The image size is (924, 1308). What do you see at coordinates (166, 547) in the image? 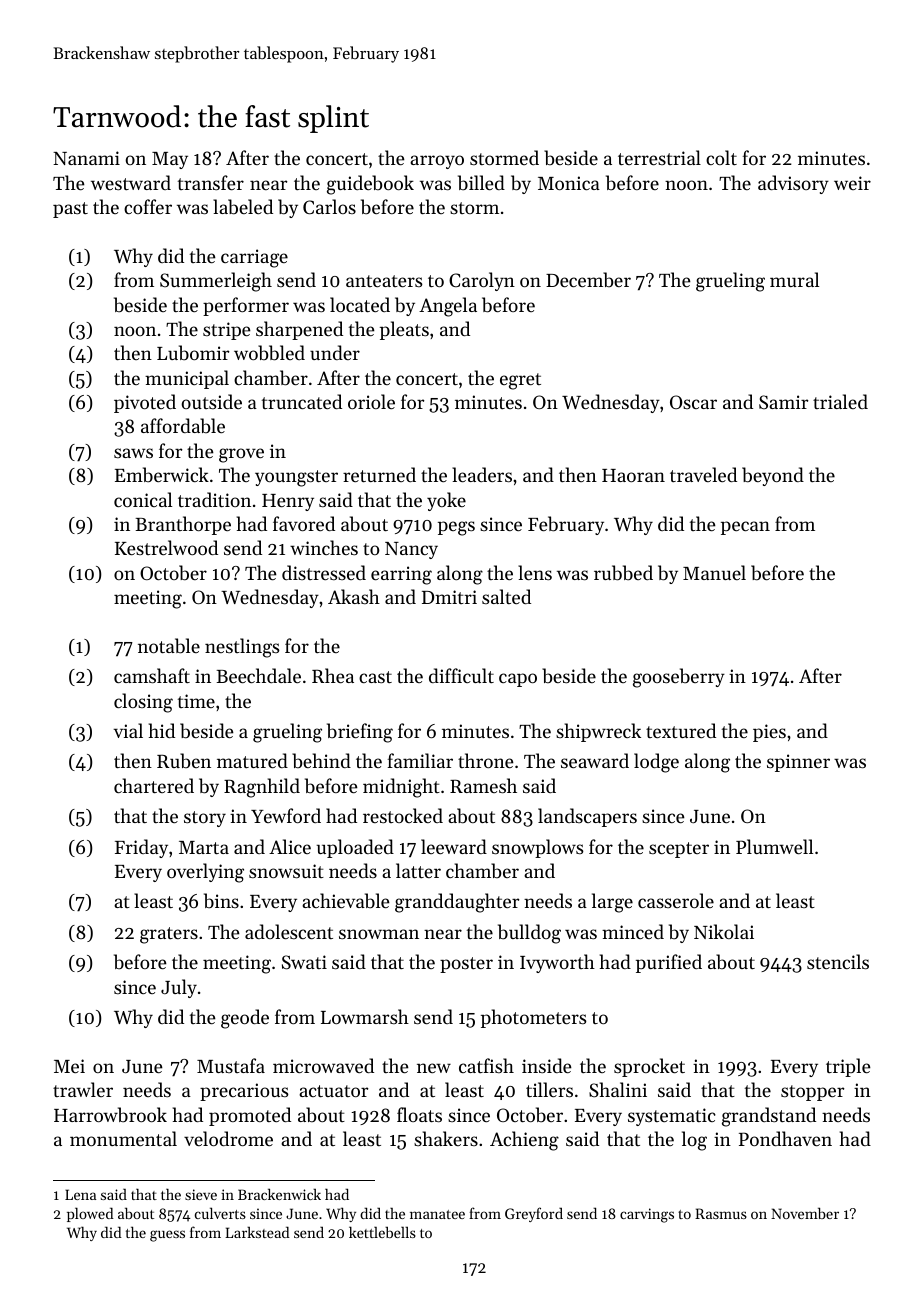
I see `Kestrelwood` at bounding box center [166, 547].
